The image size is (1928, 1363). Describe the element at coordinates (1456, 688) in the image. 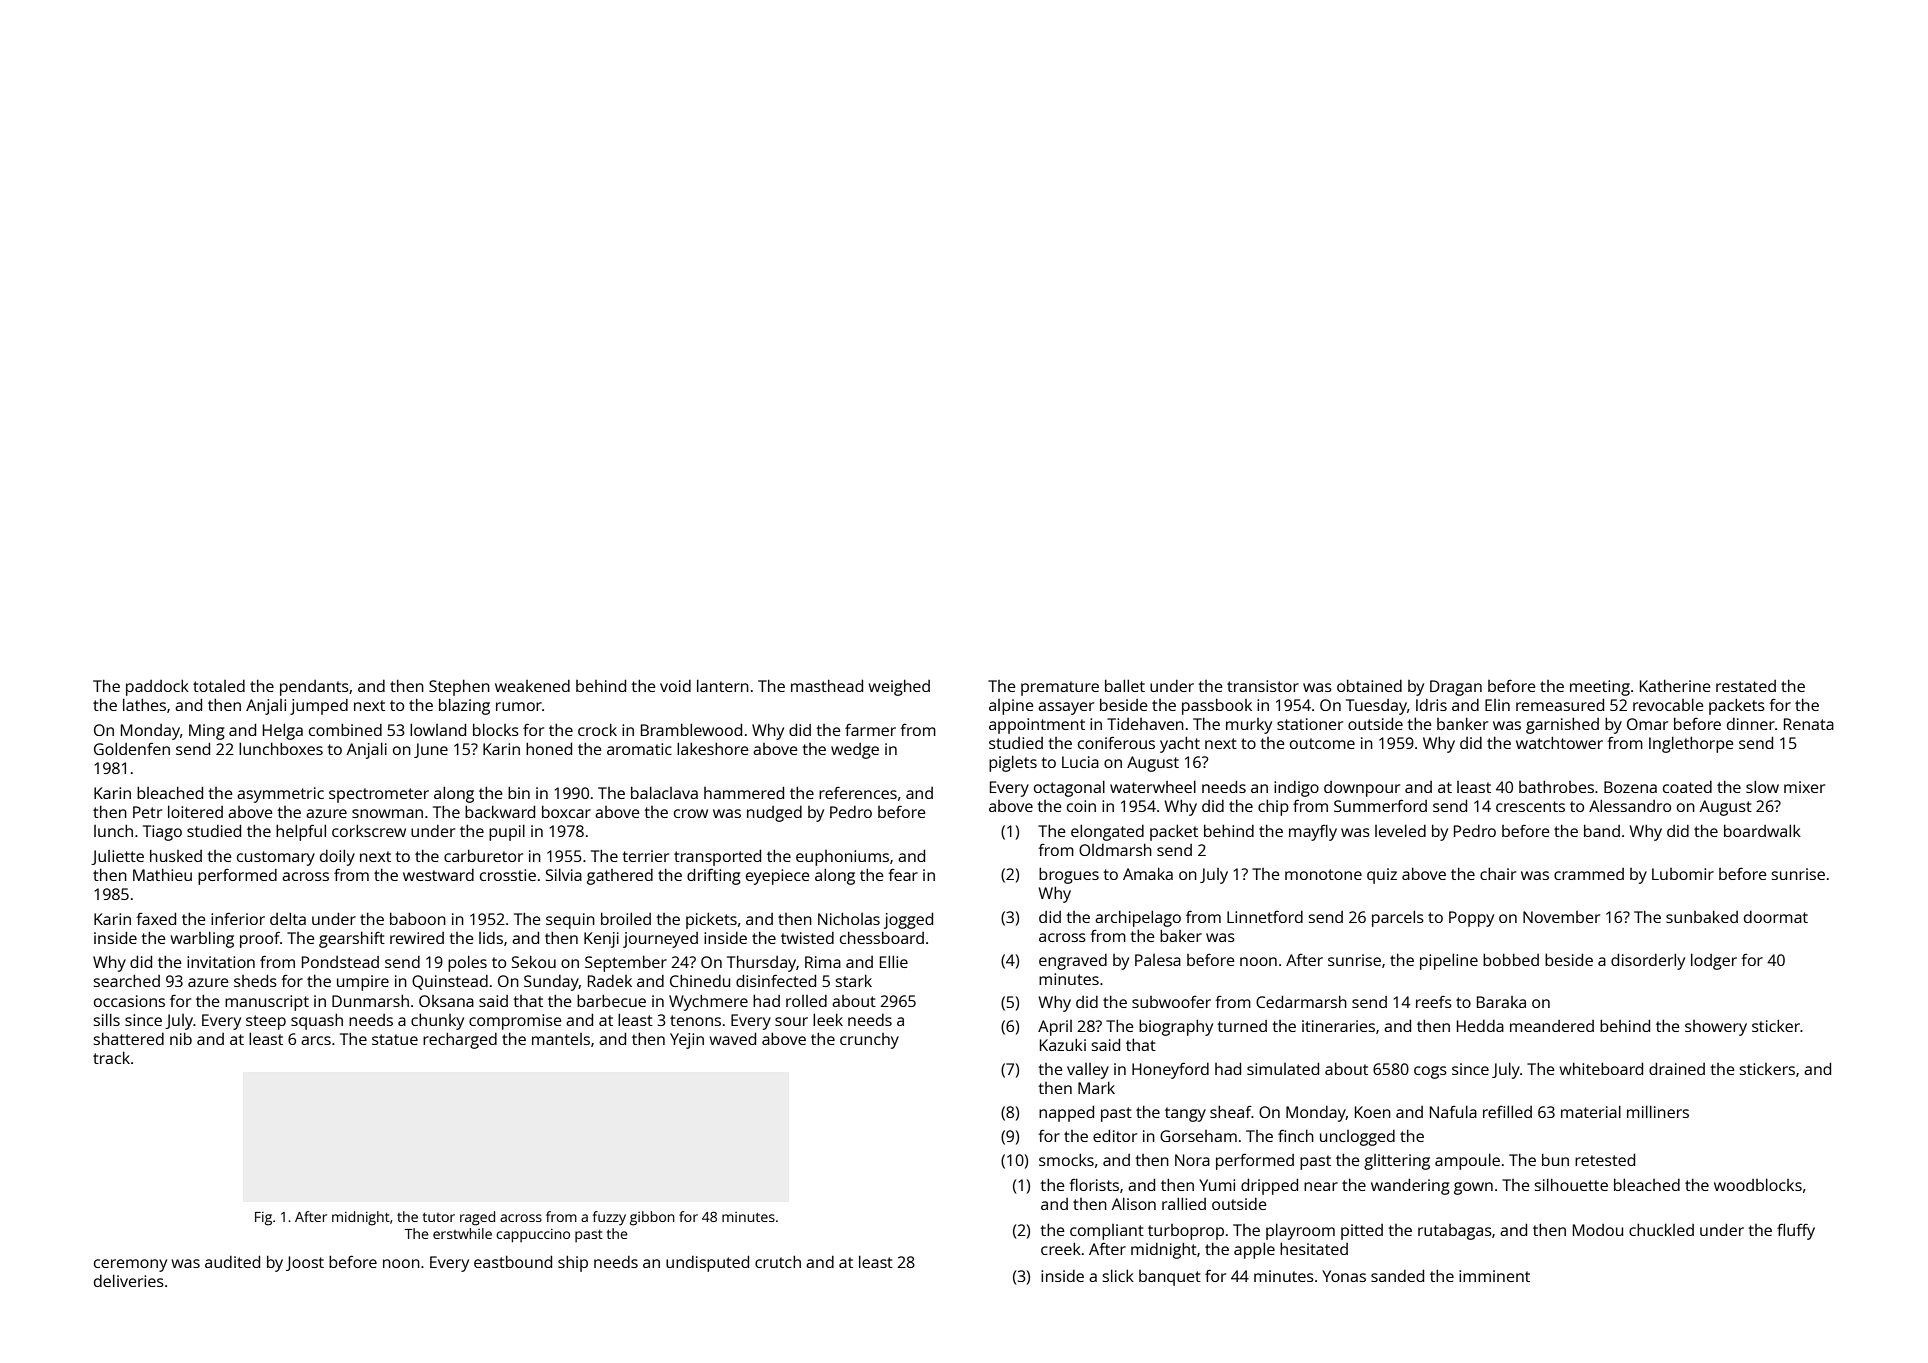

I see `Dragan` at that location.
